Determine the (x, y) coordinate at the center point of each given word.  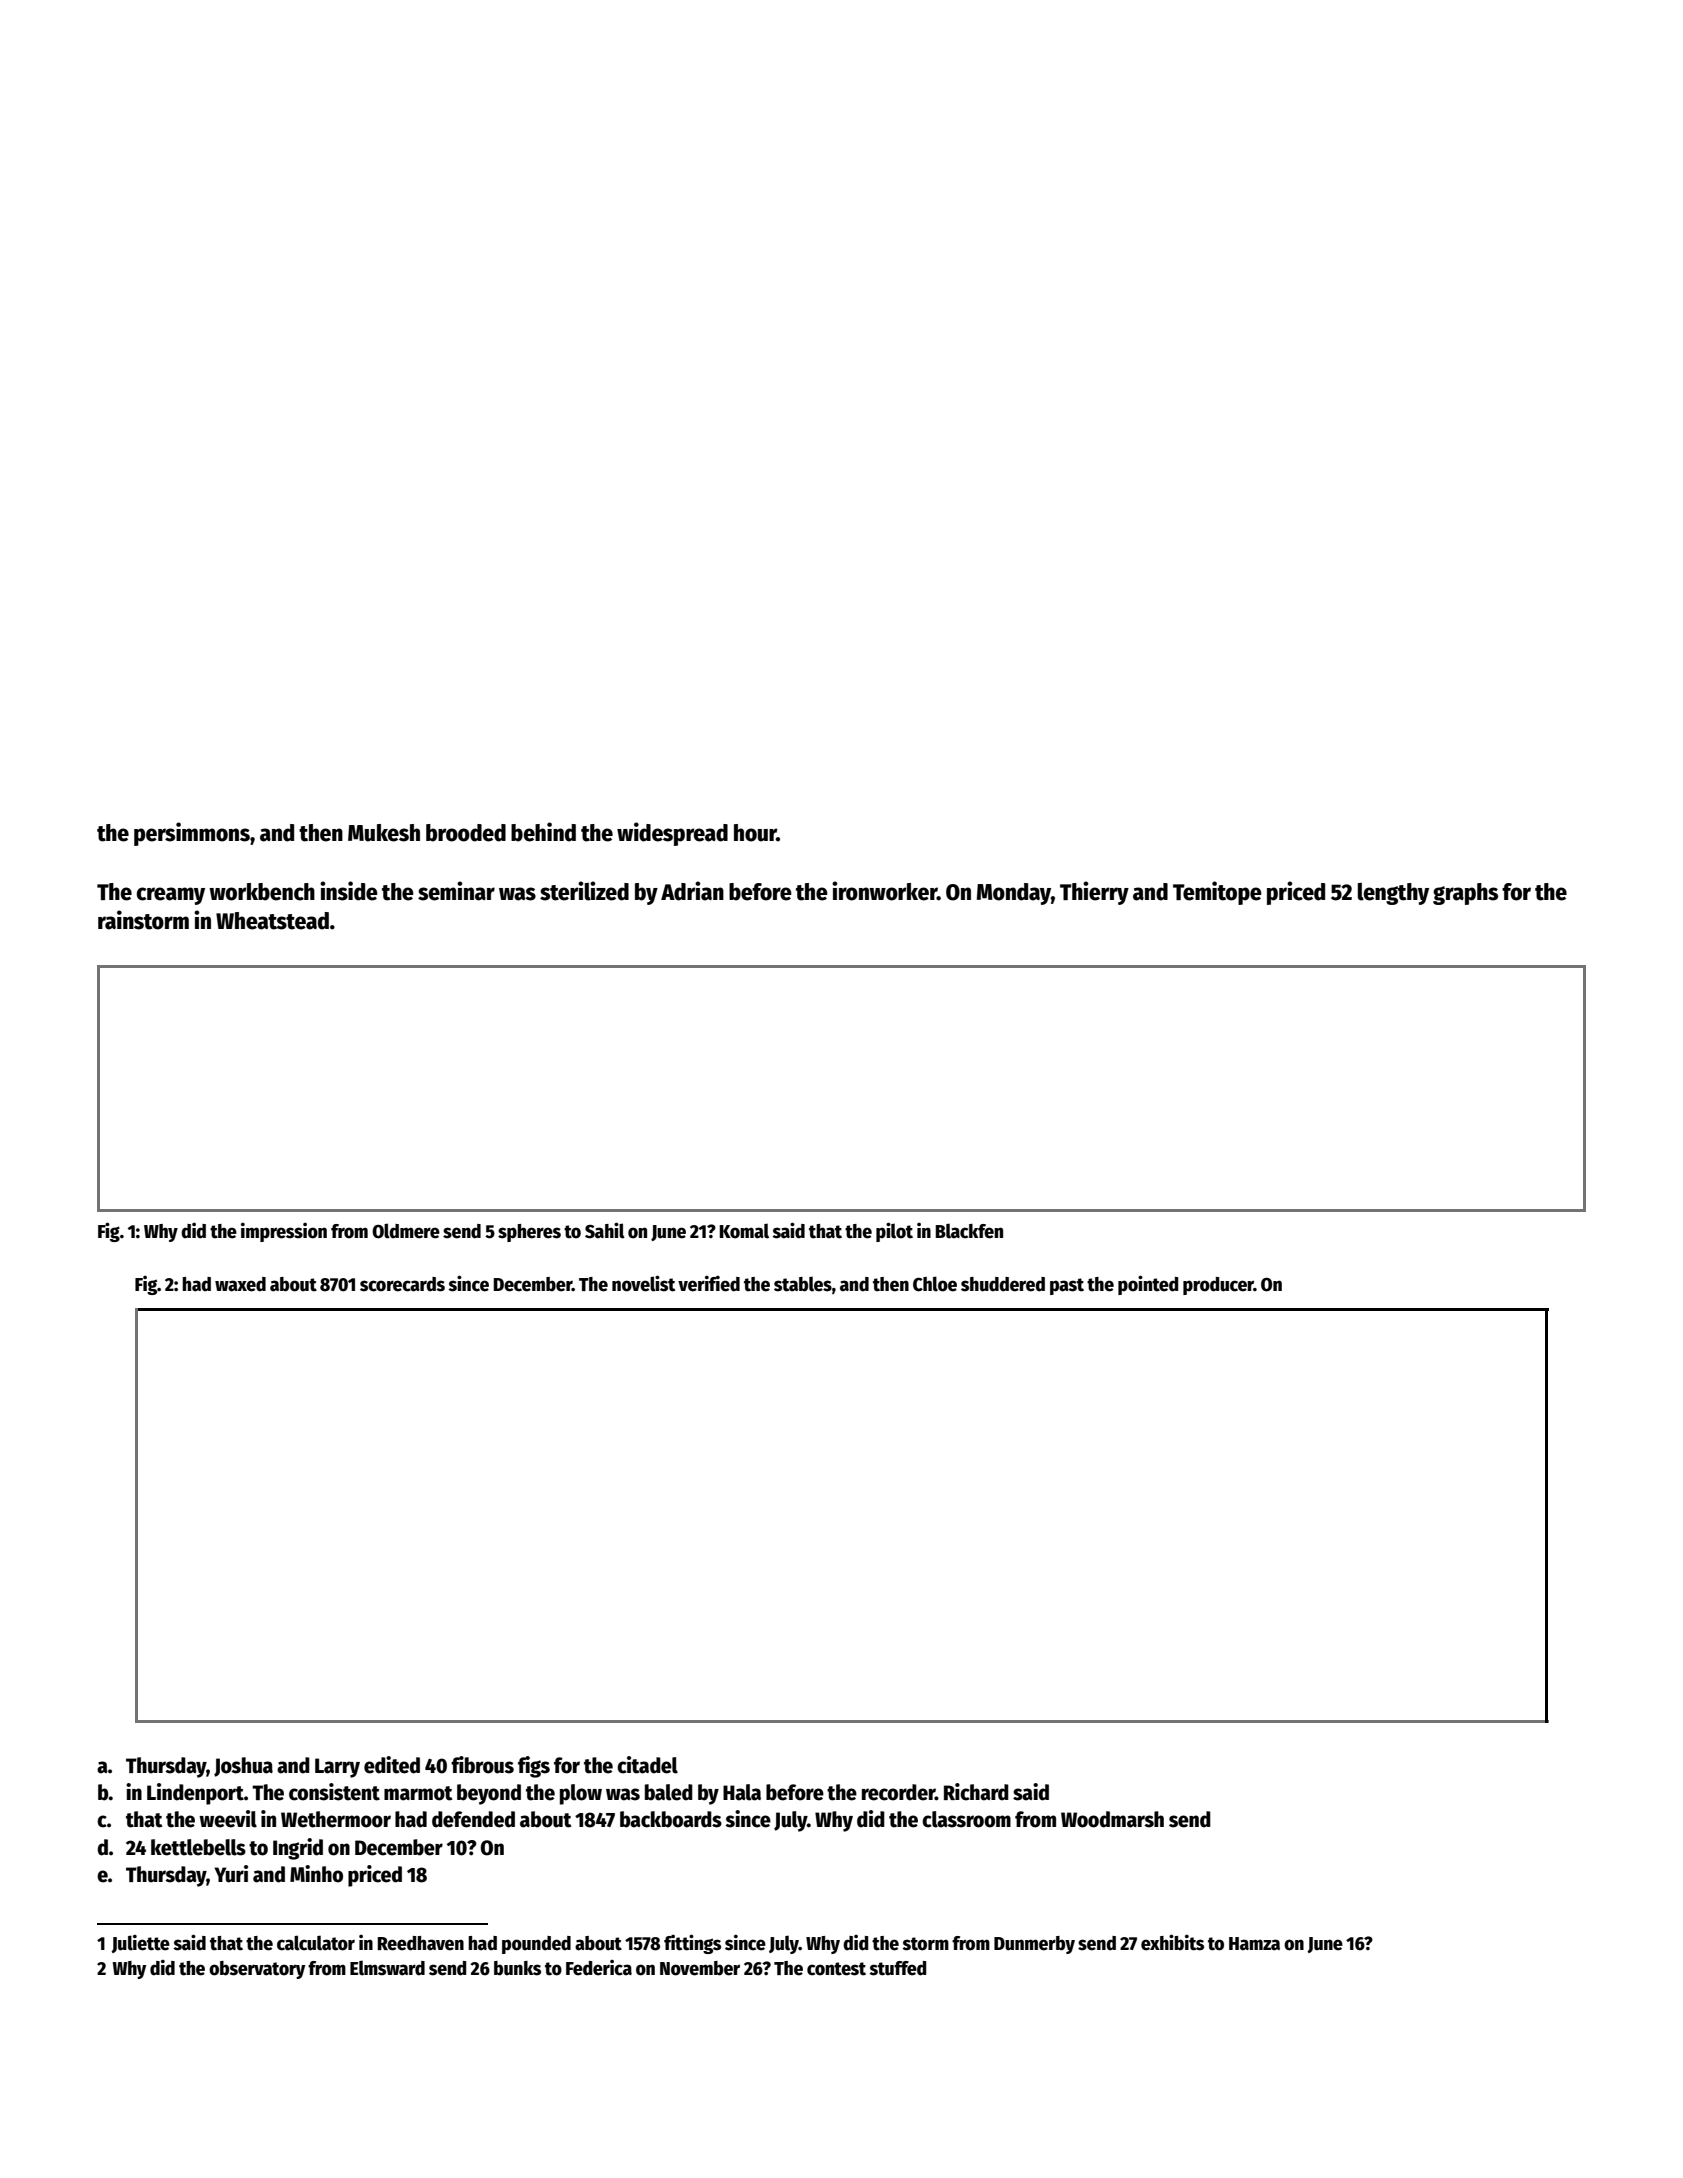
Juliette (140, 1943)
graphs (1465, 894)
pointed (1148, 1285)
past (1067, 1286)
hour (755, 833)
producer (1218, 1286)
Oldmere (406, 1231)
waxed (240, 1284)
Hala (742, 1792)
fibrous (482, 1765)
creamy (170, 896)
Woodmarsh (1112, 1819)
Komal (744, 1231)
